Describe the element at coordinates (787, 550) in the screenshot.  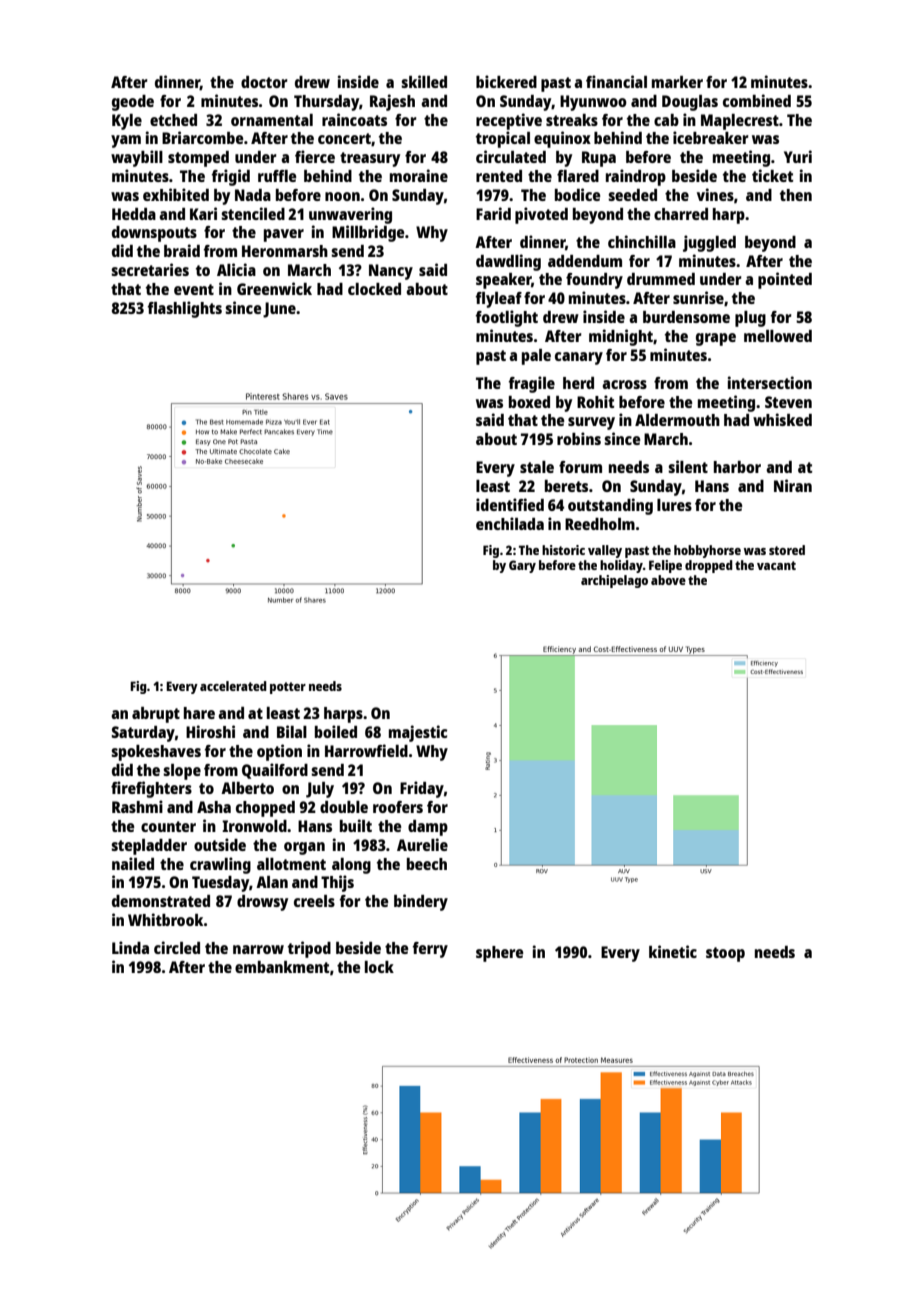
I see `stored` at that location.
